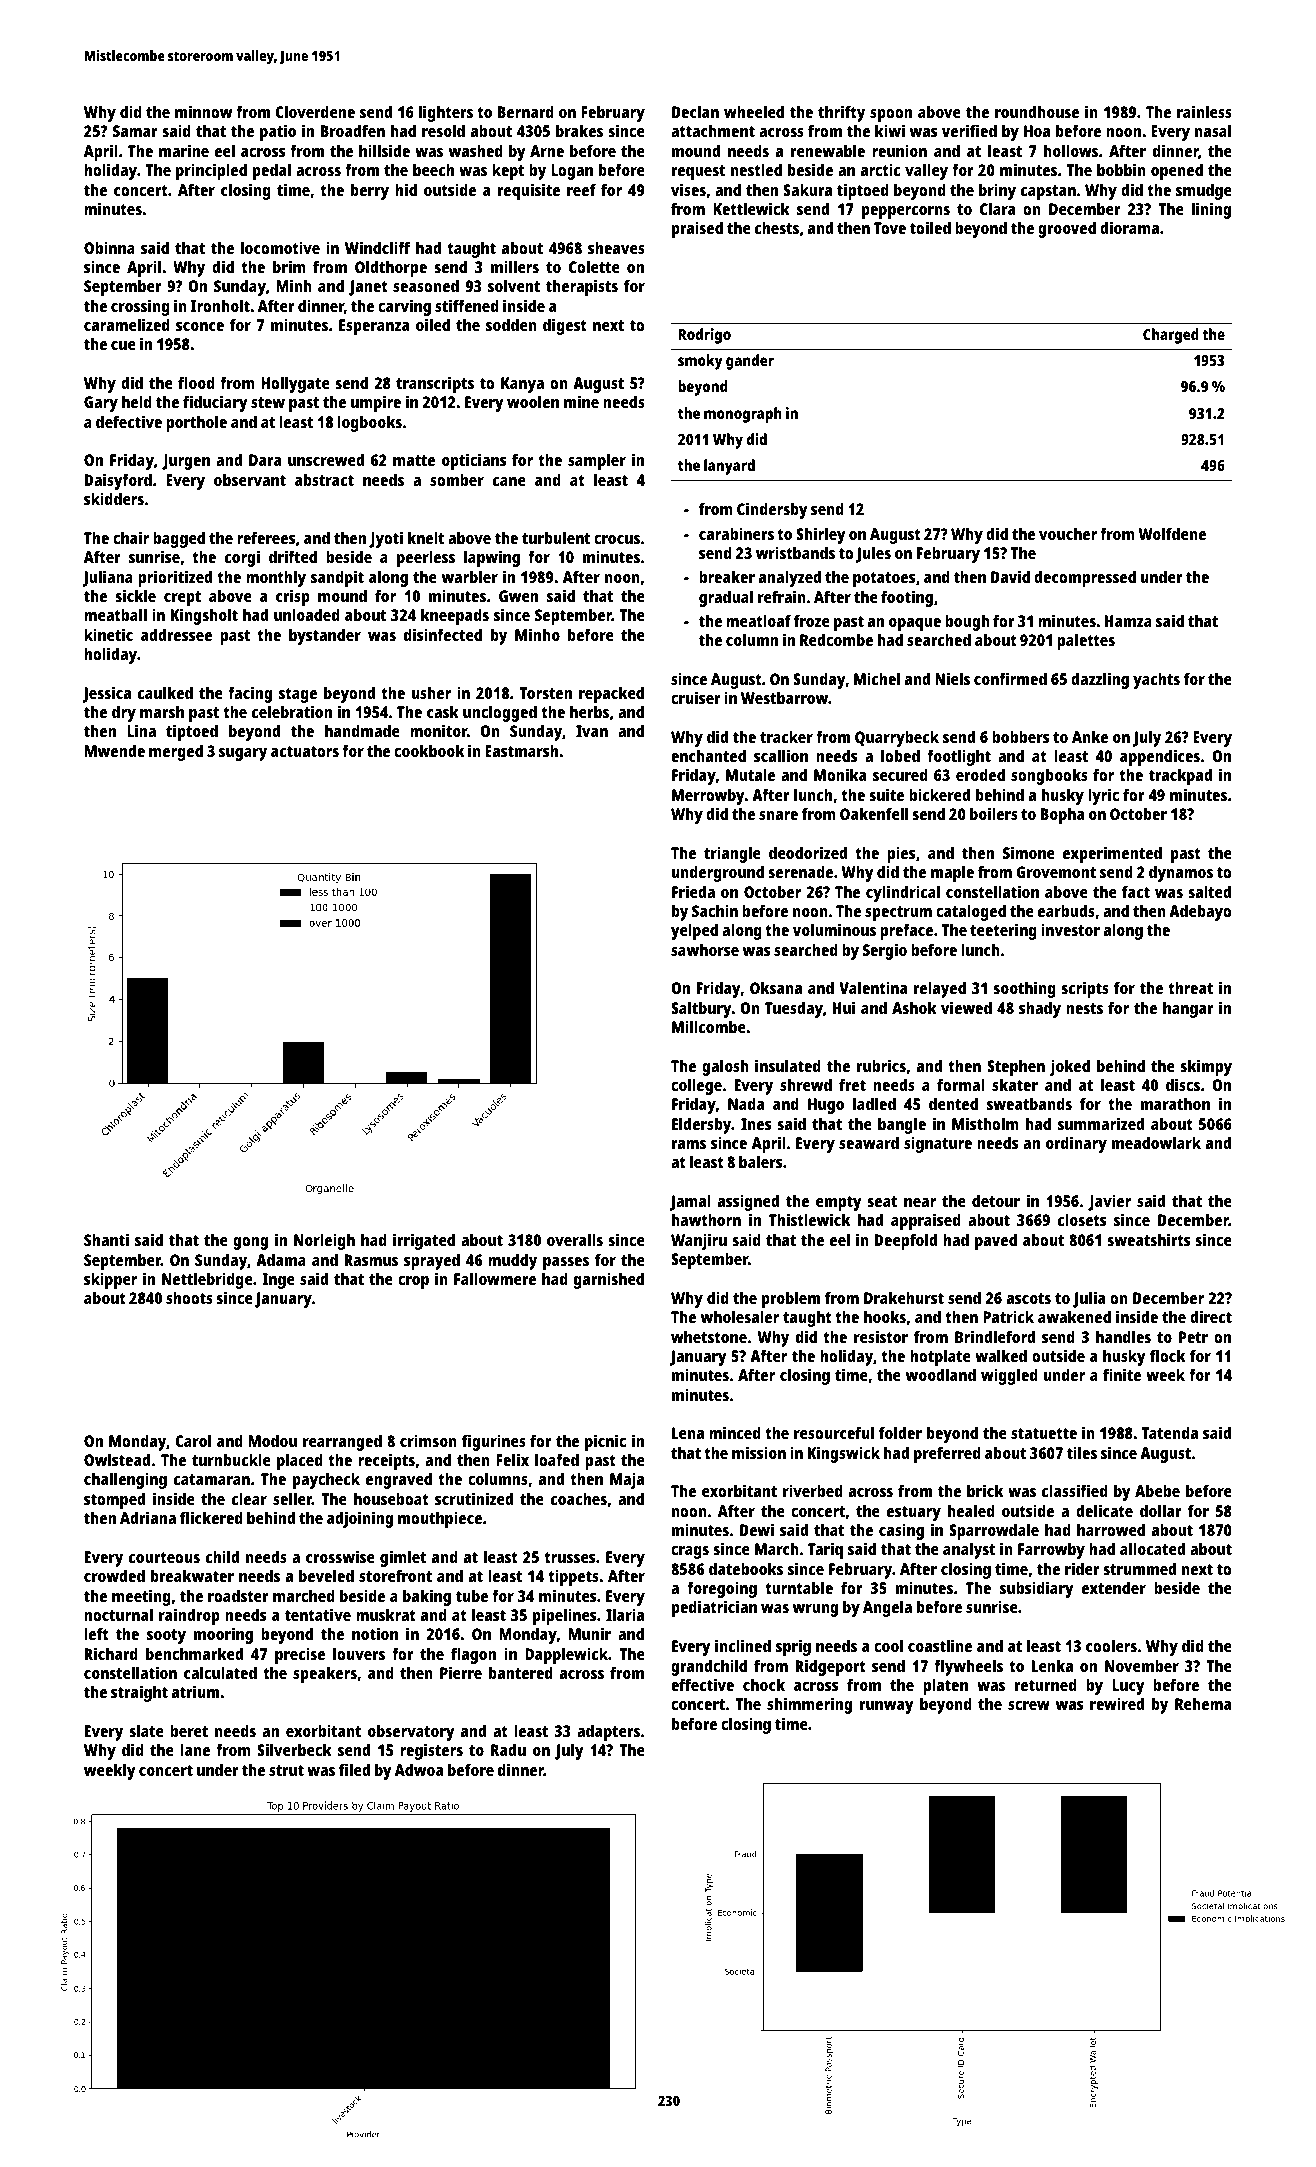 The image size is (1316, 2167). Describe the element at coordinates (106, 694) in the image. I see `Jessica` at that location.
